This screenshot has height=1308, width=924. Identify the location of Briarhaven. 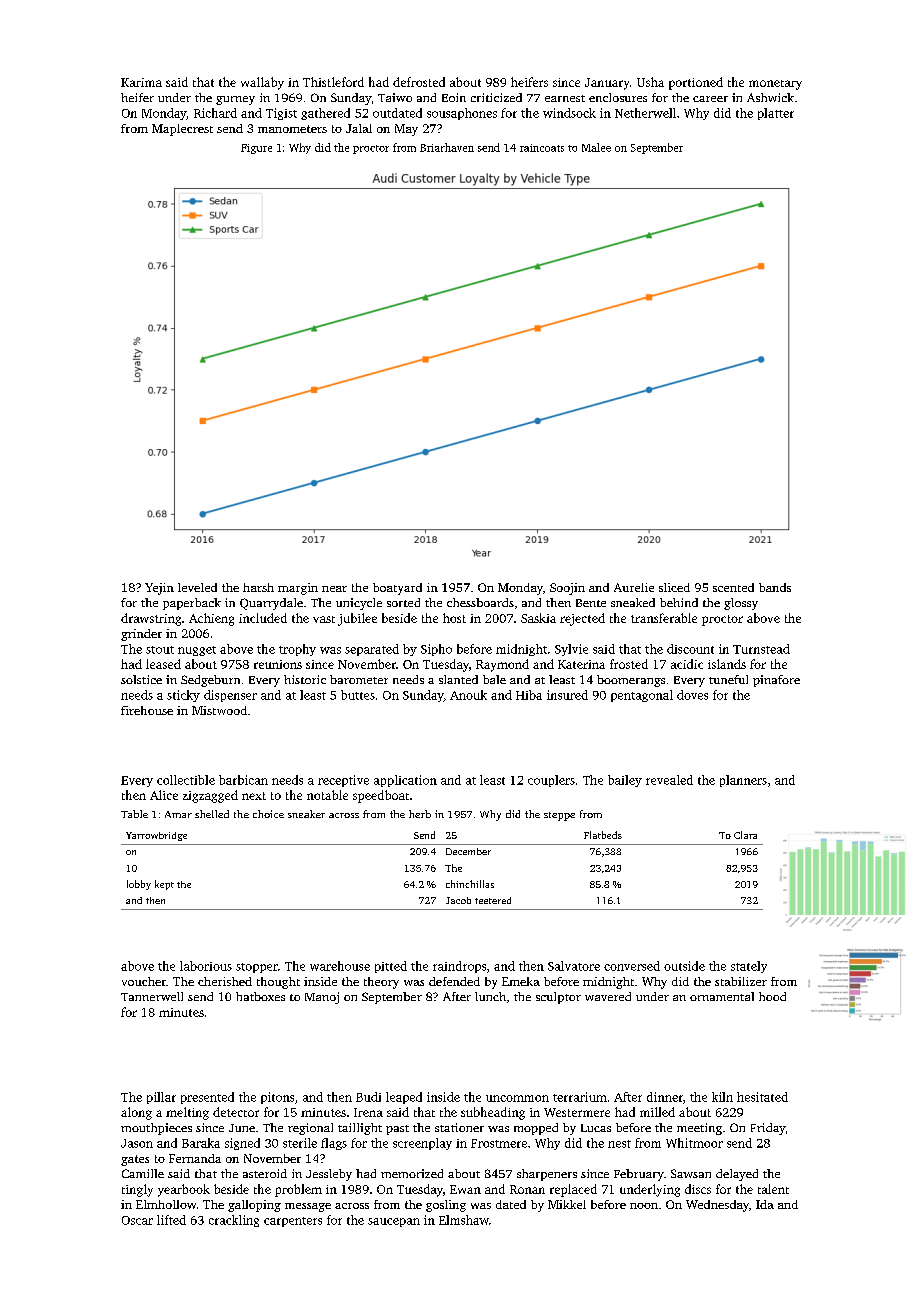
(447, 147).
